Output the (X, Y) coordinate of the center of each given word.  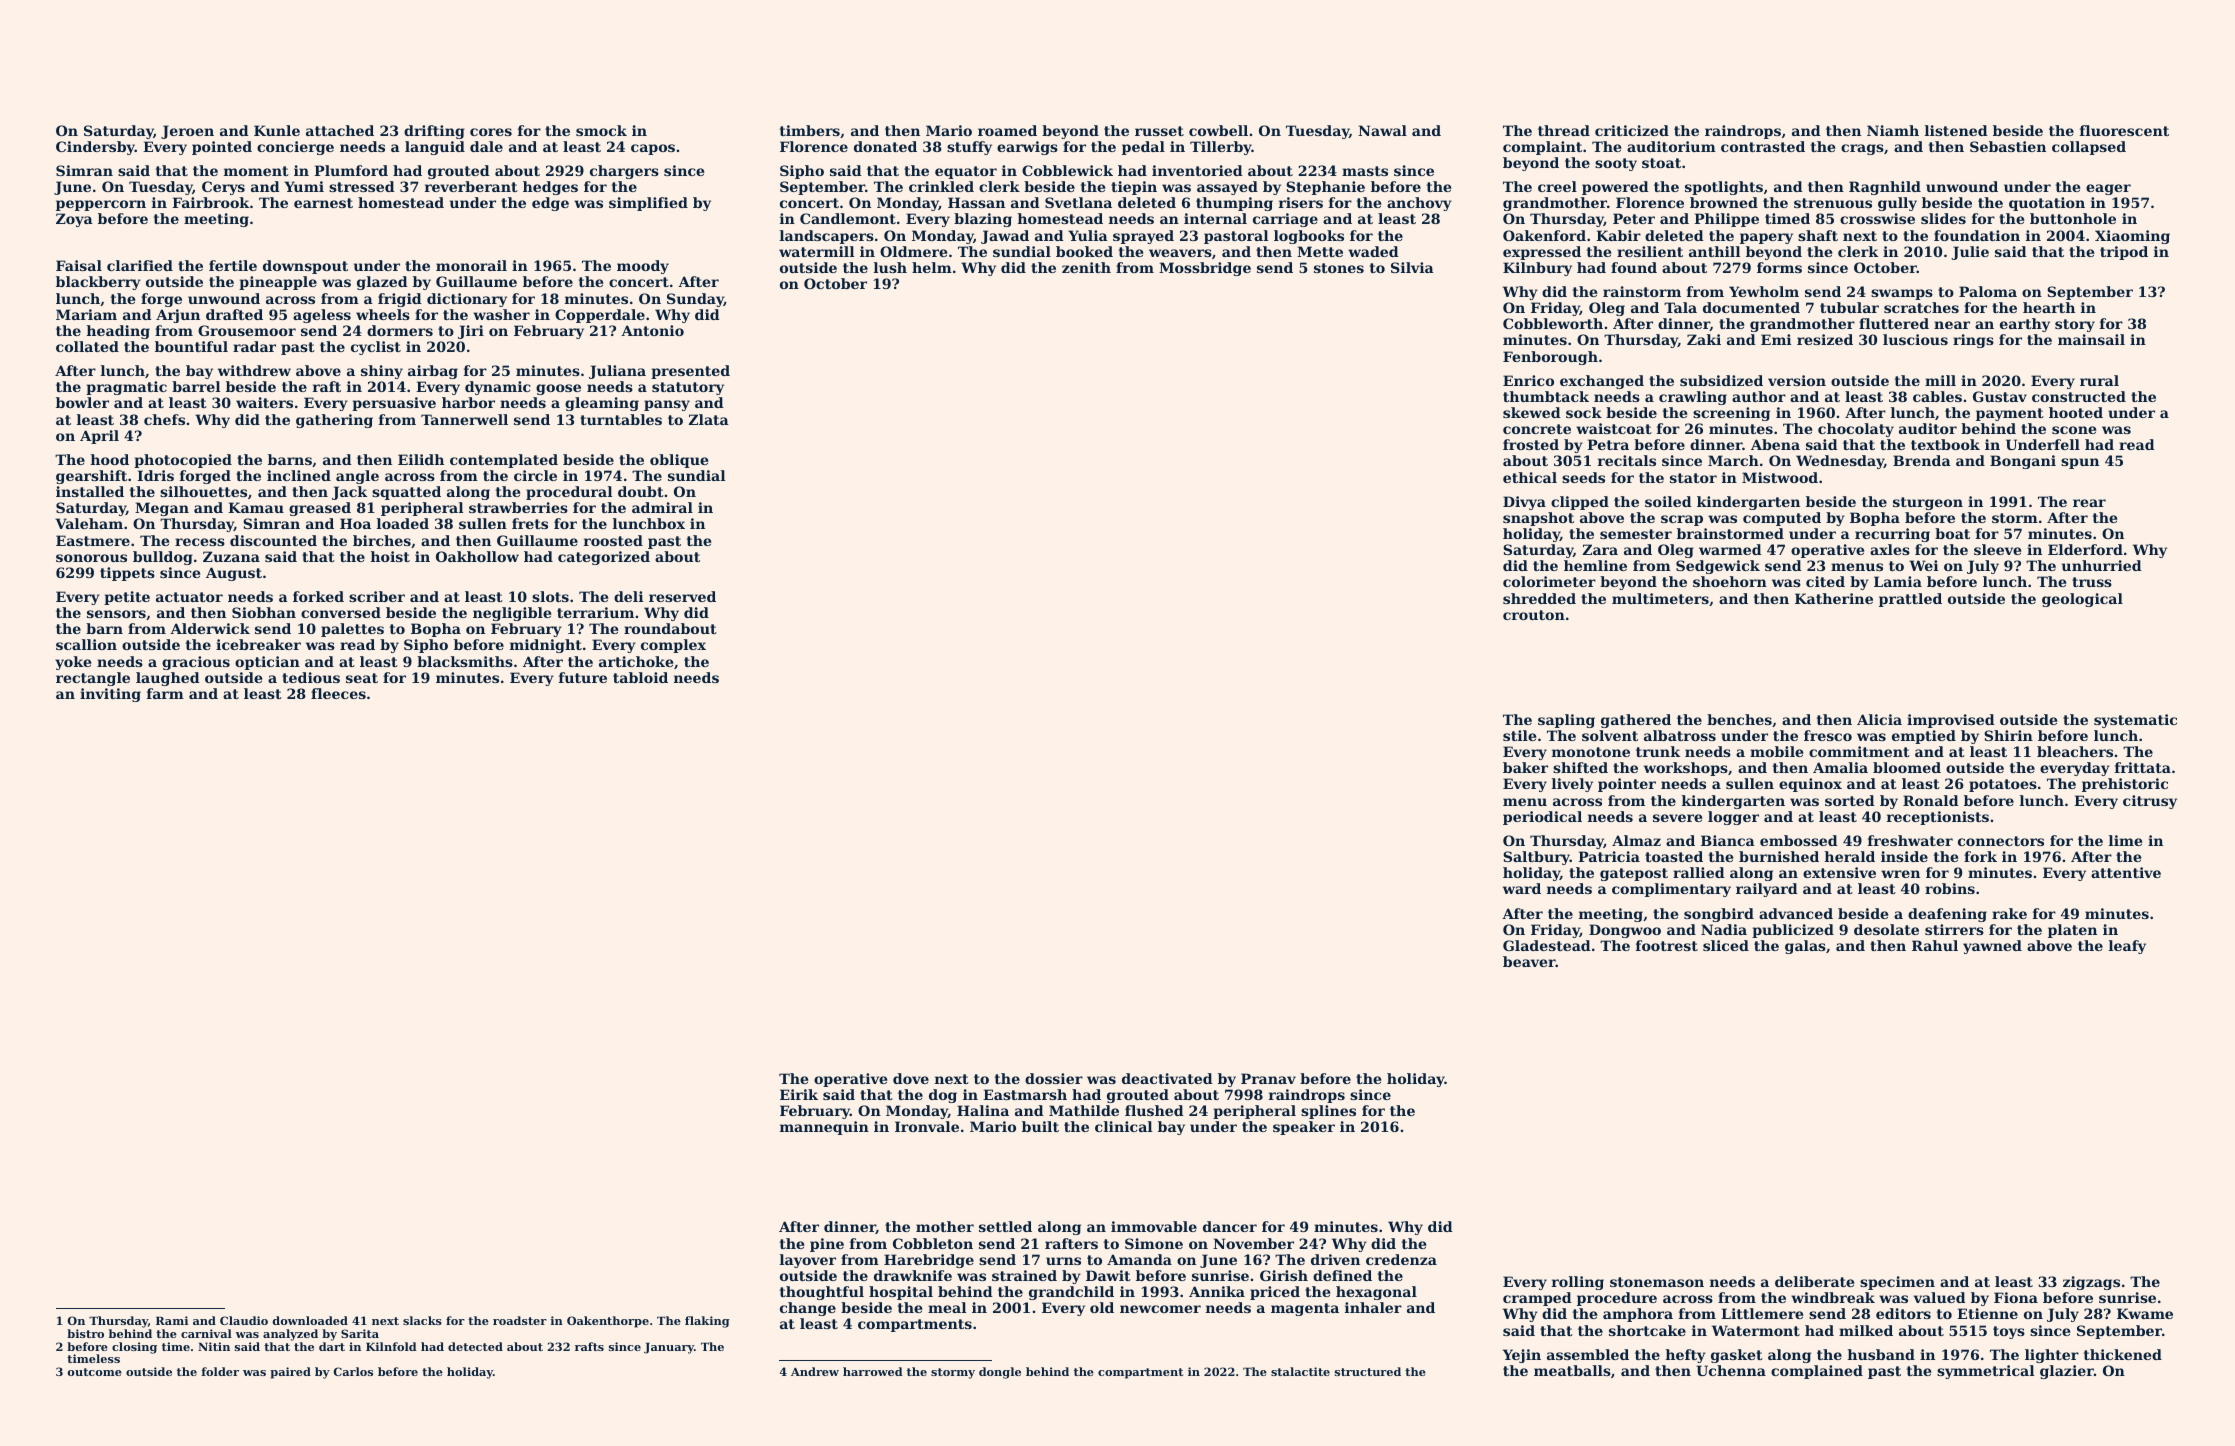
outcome (95, 1372)
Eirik (799, 1094)
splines (1328, 1112)
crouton (1534, 615)
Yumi (304, 186)
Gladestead (1547, 945)
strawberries (518, 507)
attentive (2126, 872)
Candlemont (848, 218)
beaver (1529, 961)
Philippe (1726, 220)
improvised (1951, 721)
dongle (1000, 1373)
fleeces (338, 693)
